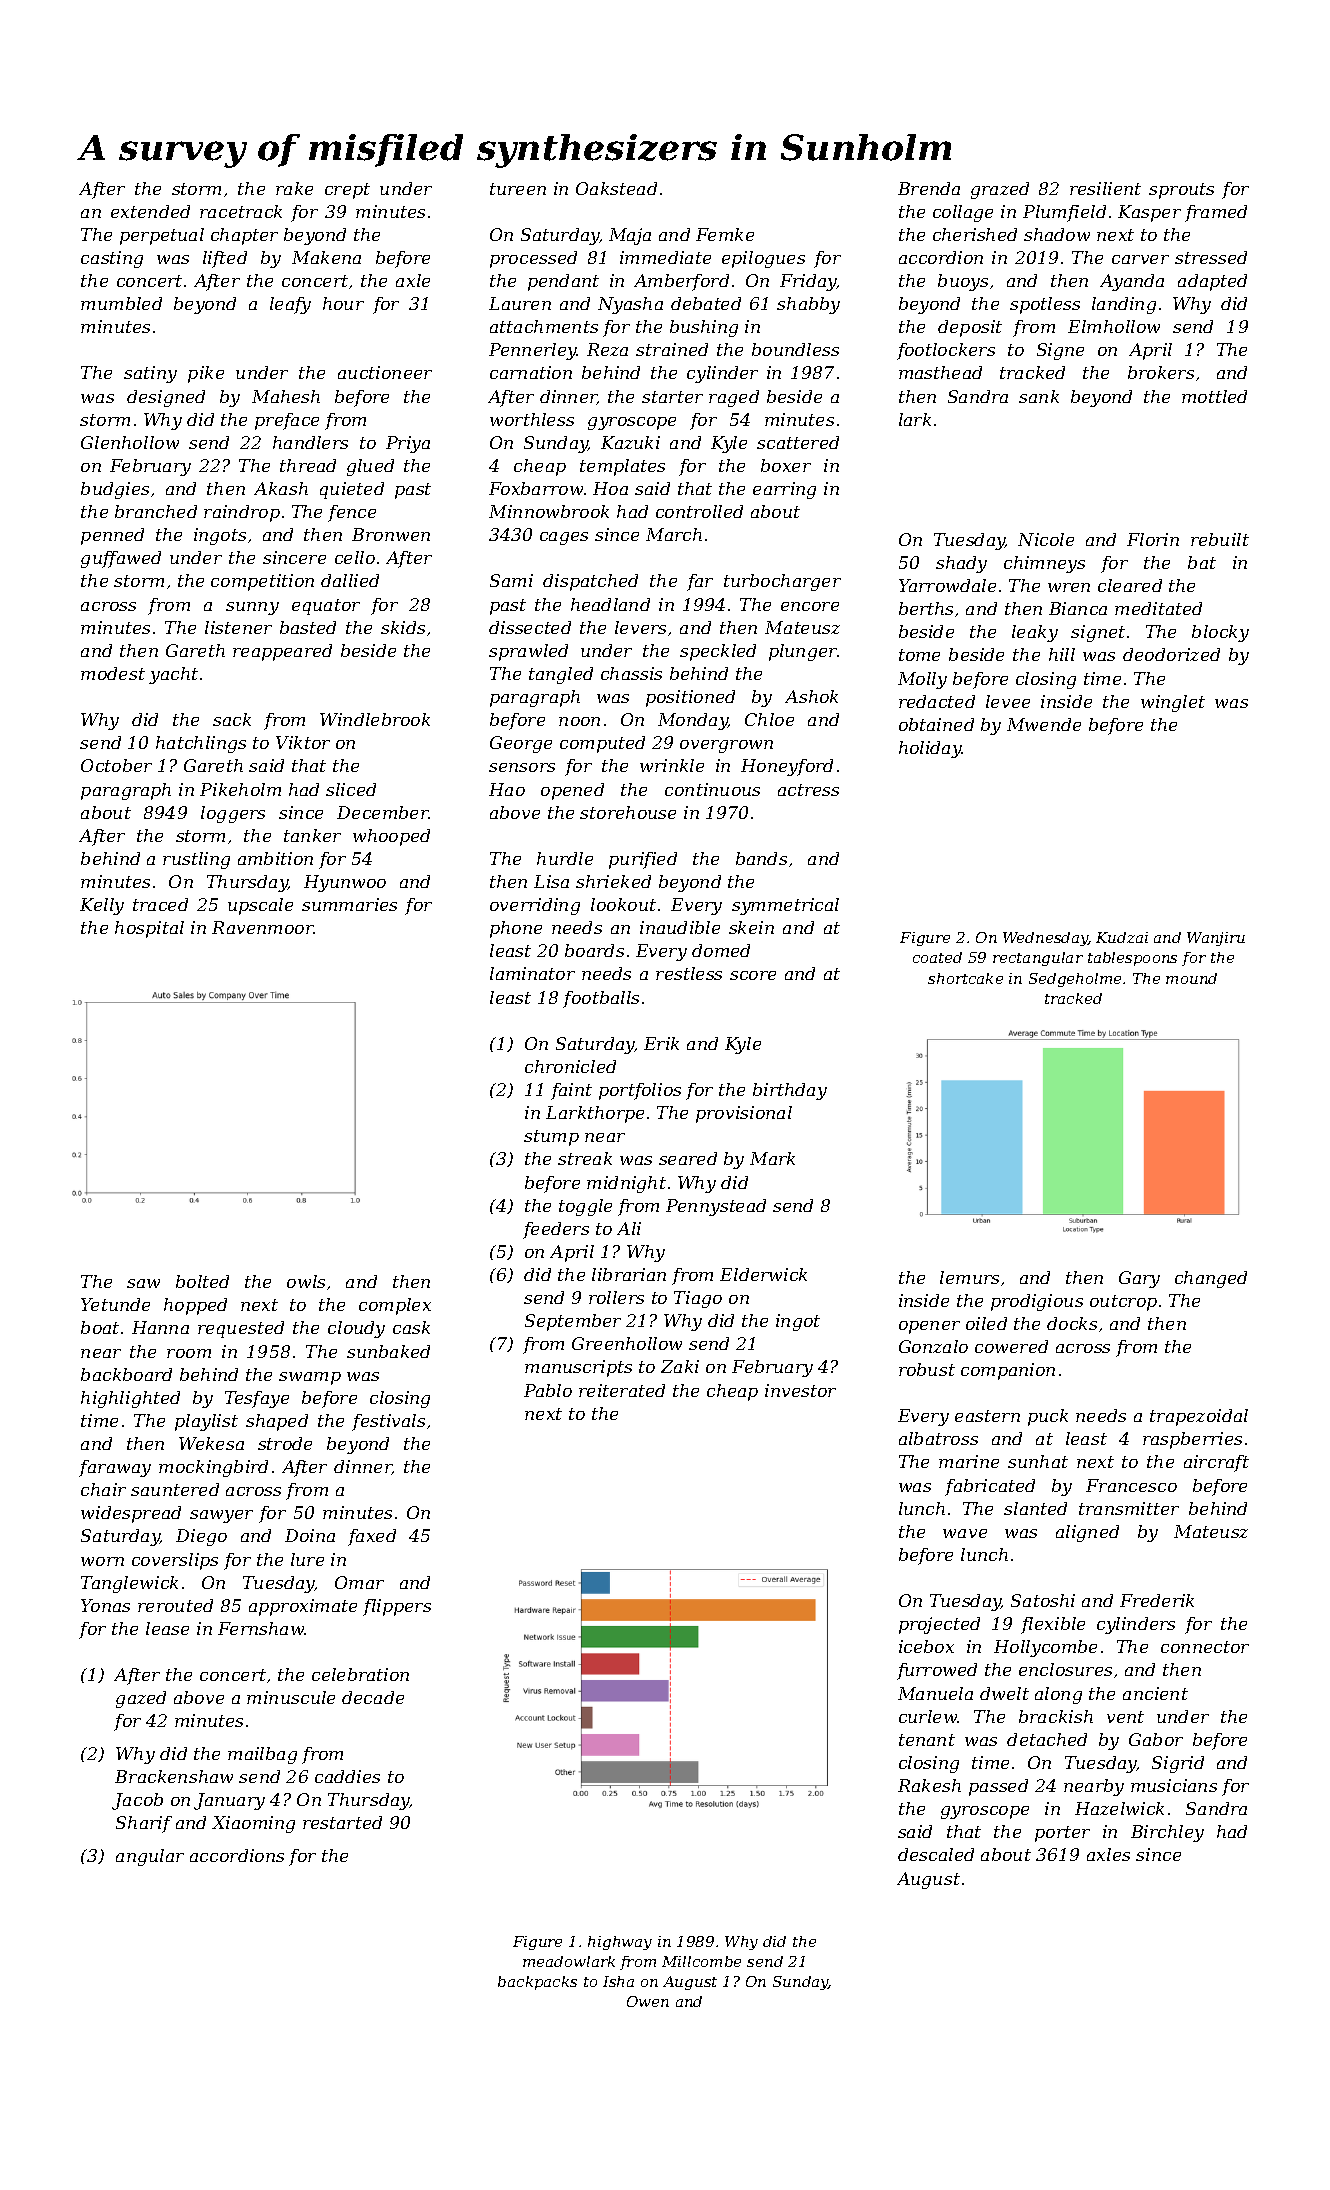  What do you see at coordinates (701, 1961) in the document?
I see `Millcombe` at bounding box center [701, 1961].
